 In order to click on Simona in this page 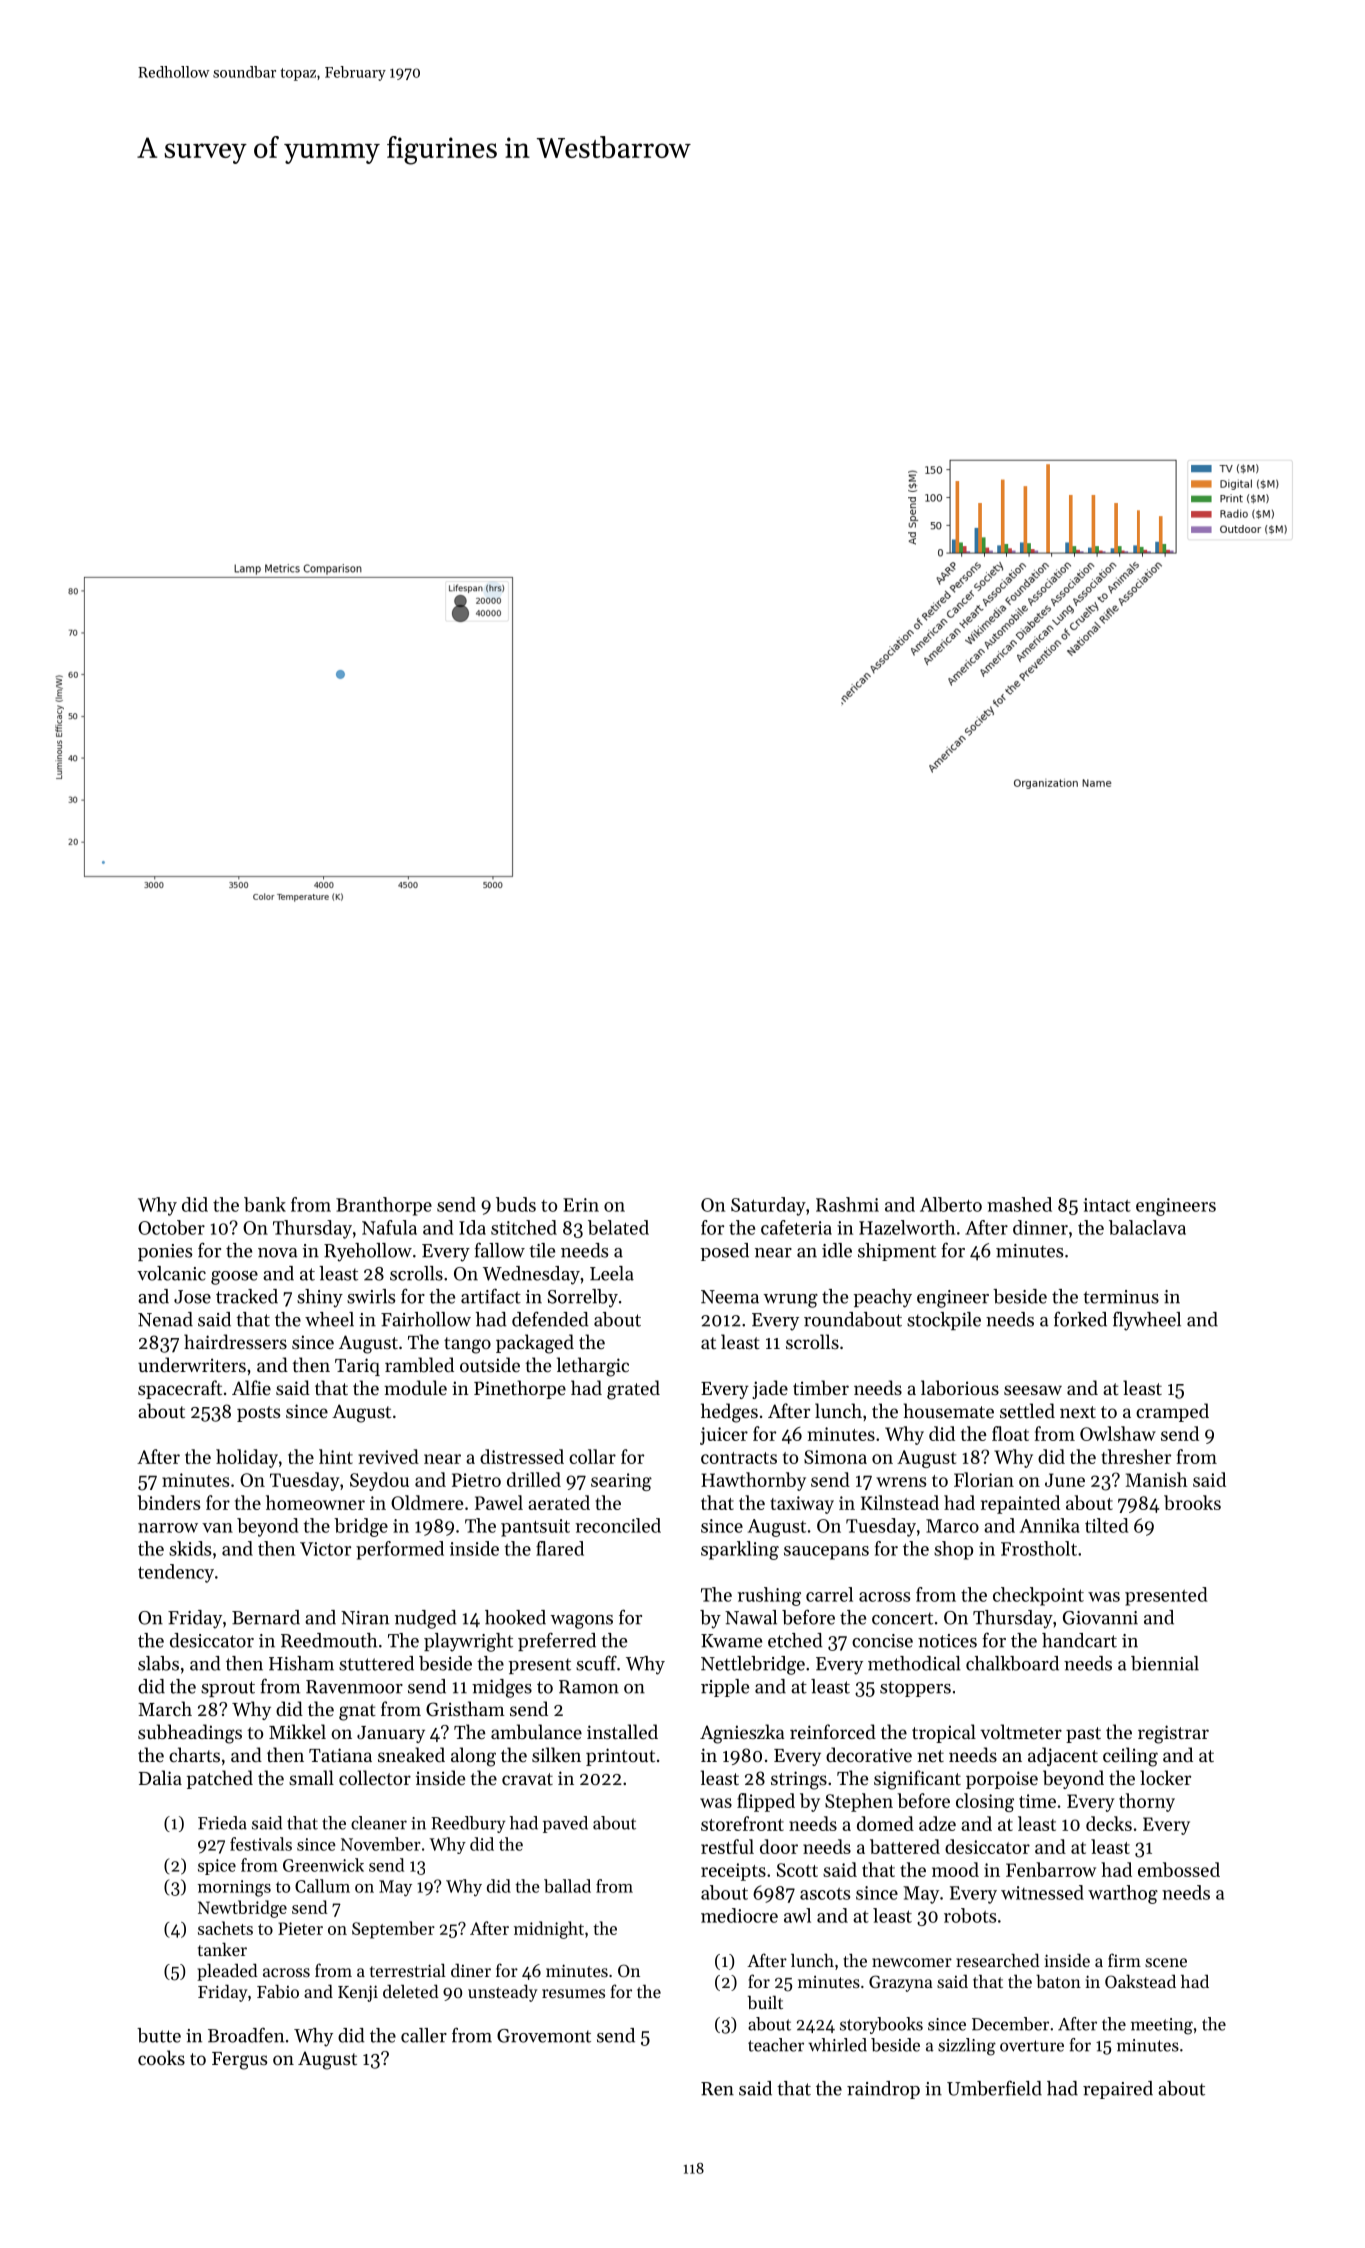, I will do `click(835, 1457)`.
